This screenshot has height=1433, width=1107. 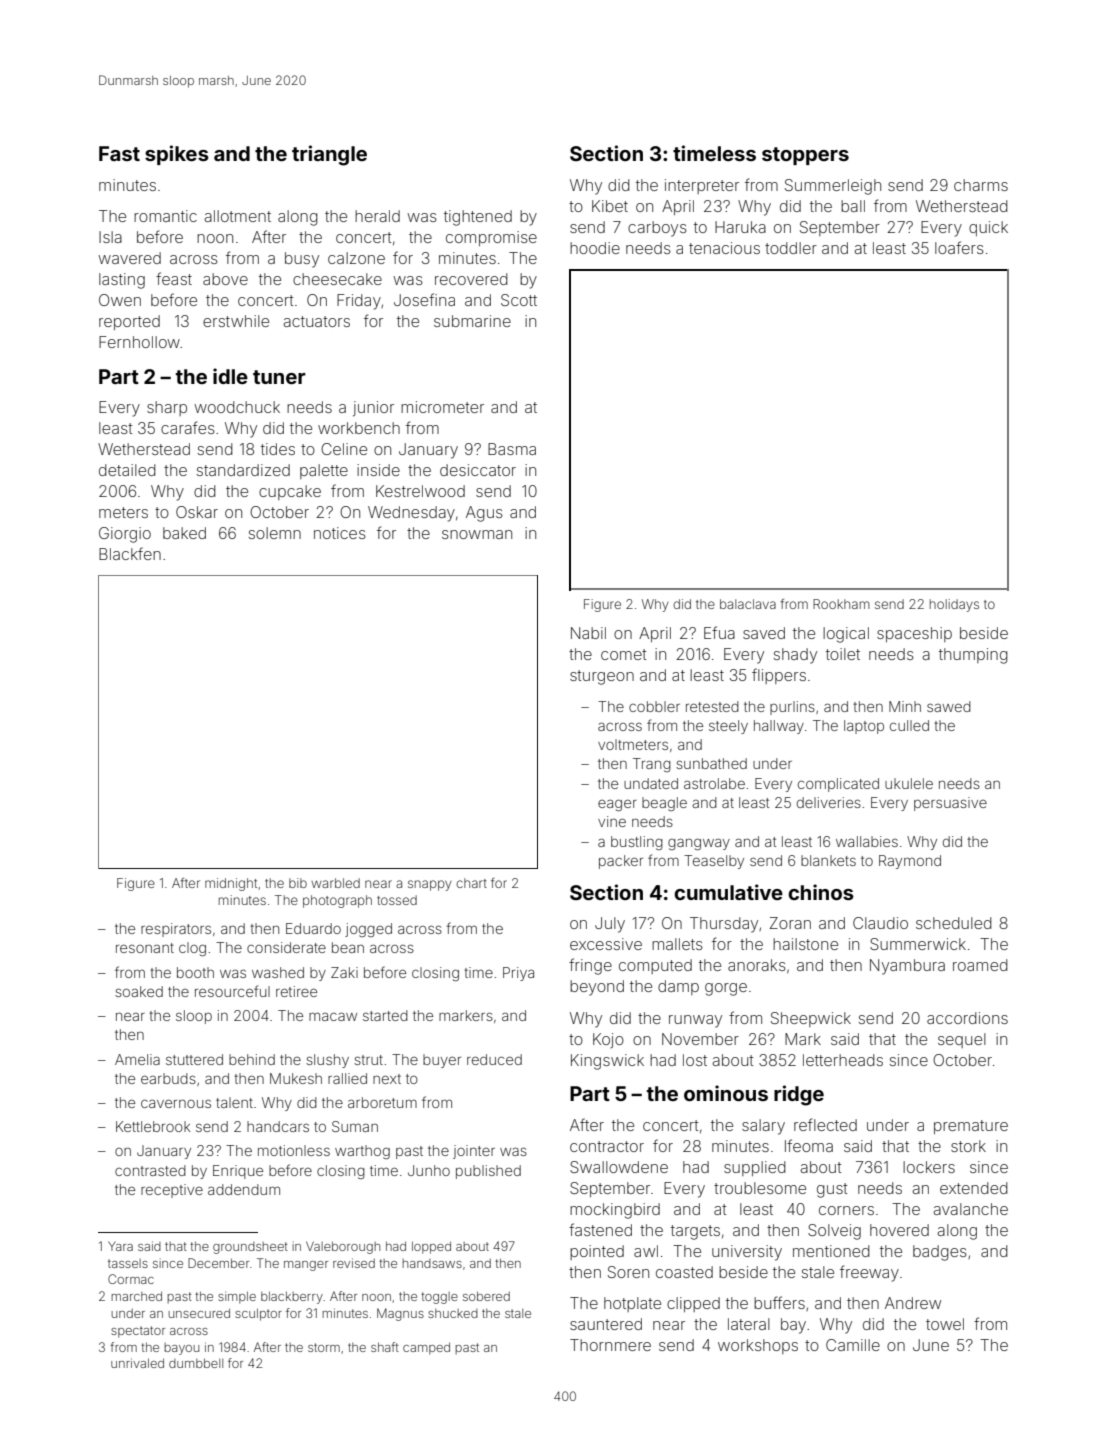 I want to click on badges, so click(x=940, y=1253).
